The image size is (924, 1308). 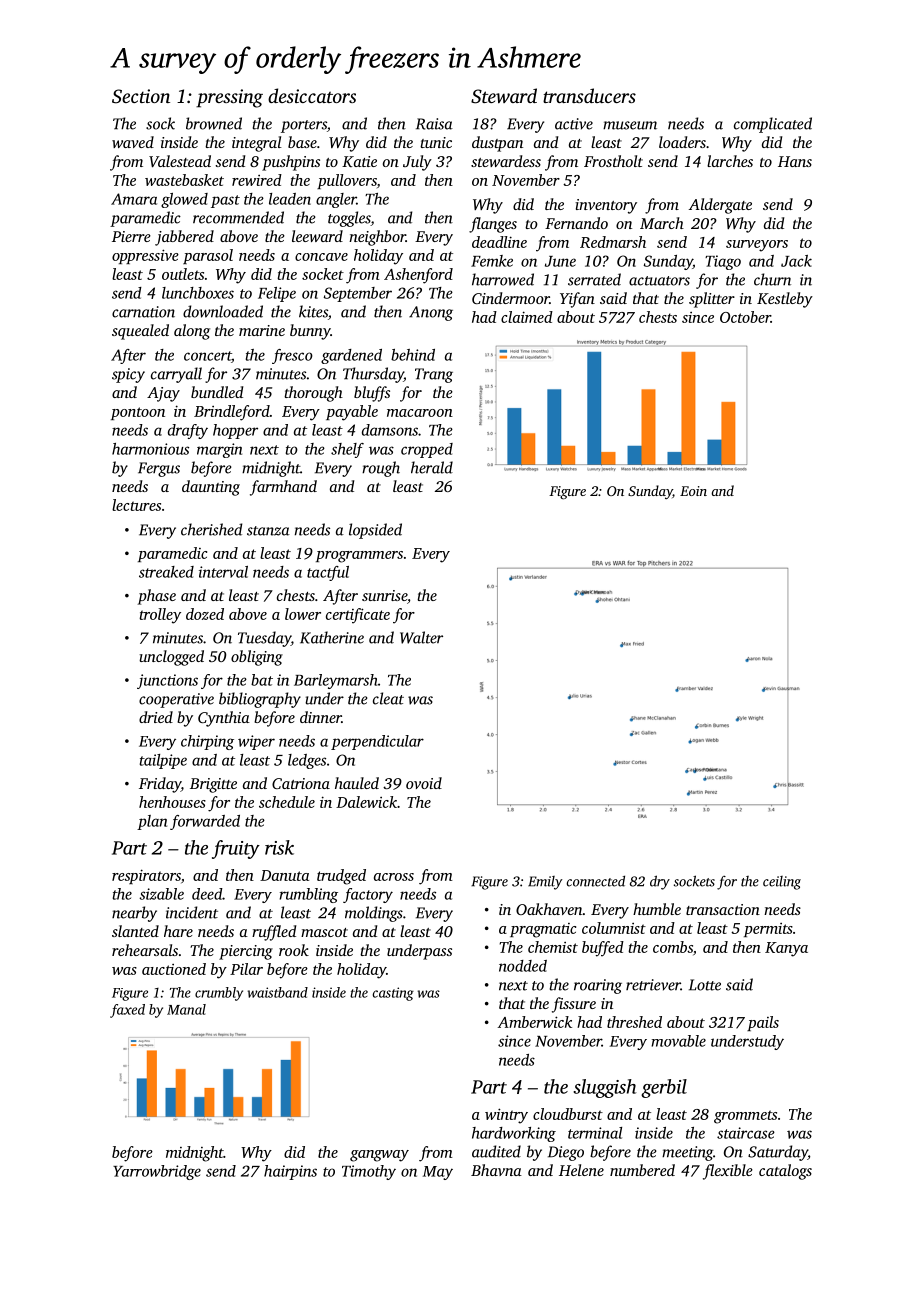 What do you see at coordinates (786, 949) in the screenshot?
I see `Kanya` at bounding box center [786, 949].
